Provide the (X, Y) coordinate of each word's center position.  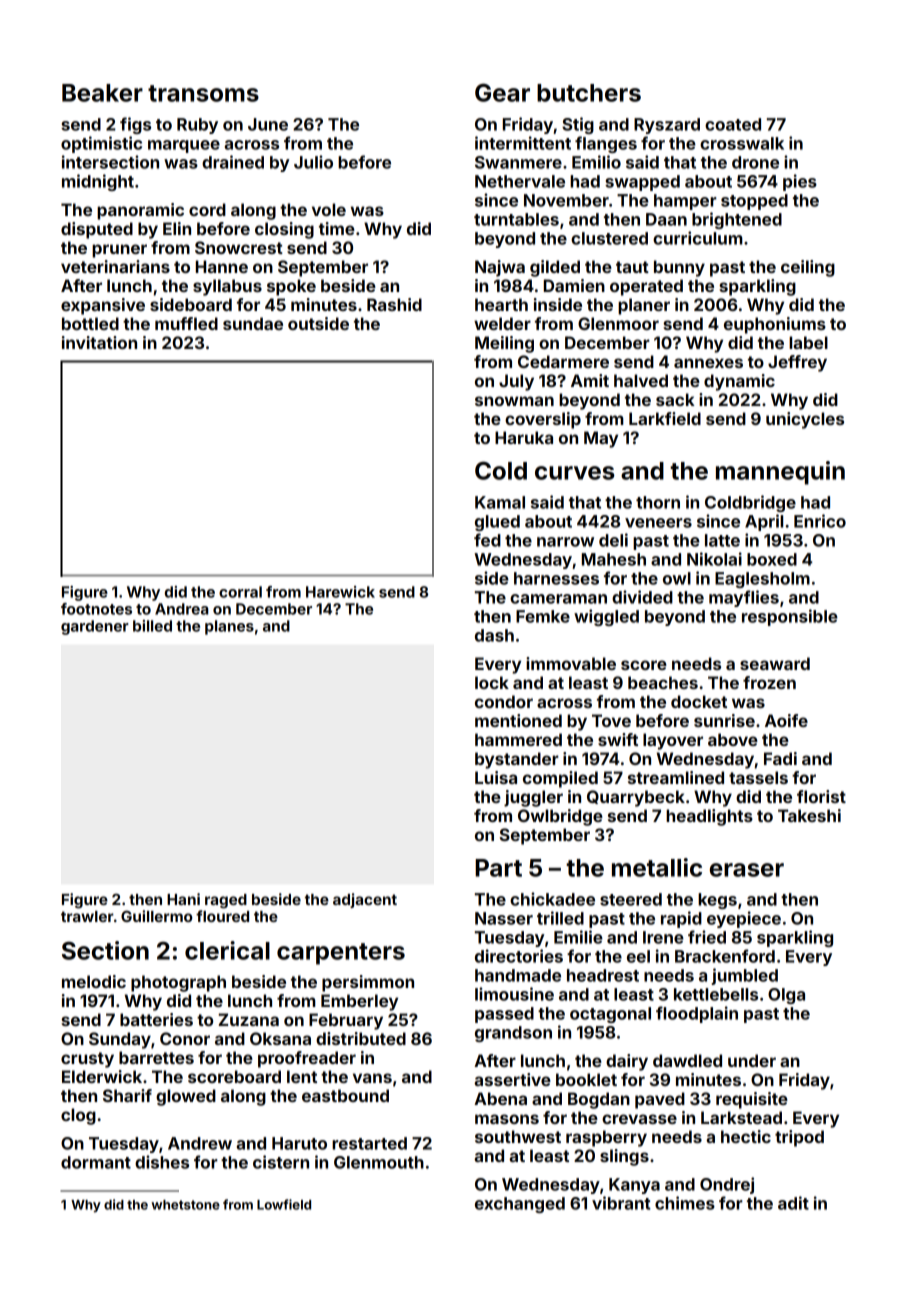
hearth (501, 304)
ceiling (808, 268)
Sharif (127, 1095)
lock (492, 682)
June (268, 124)
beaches (663, 682)
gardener (95, 627)
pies (800, 182)
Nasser (504, 918)
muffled (186, 323)
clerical (227, 950)
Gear (502, 92)
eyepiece (744, 919)
